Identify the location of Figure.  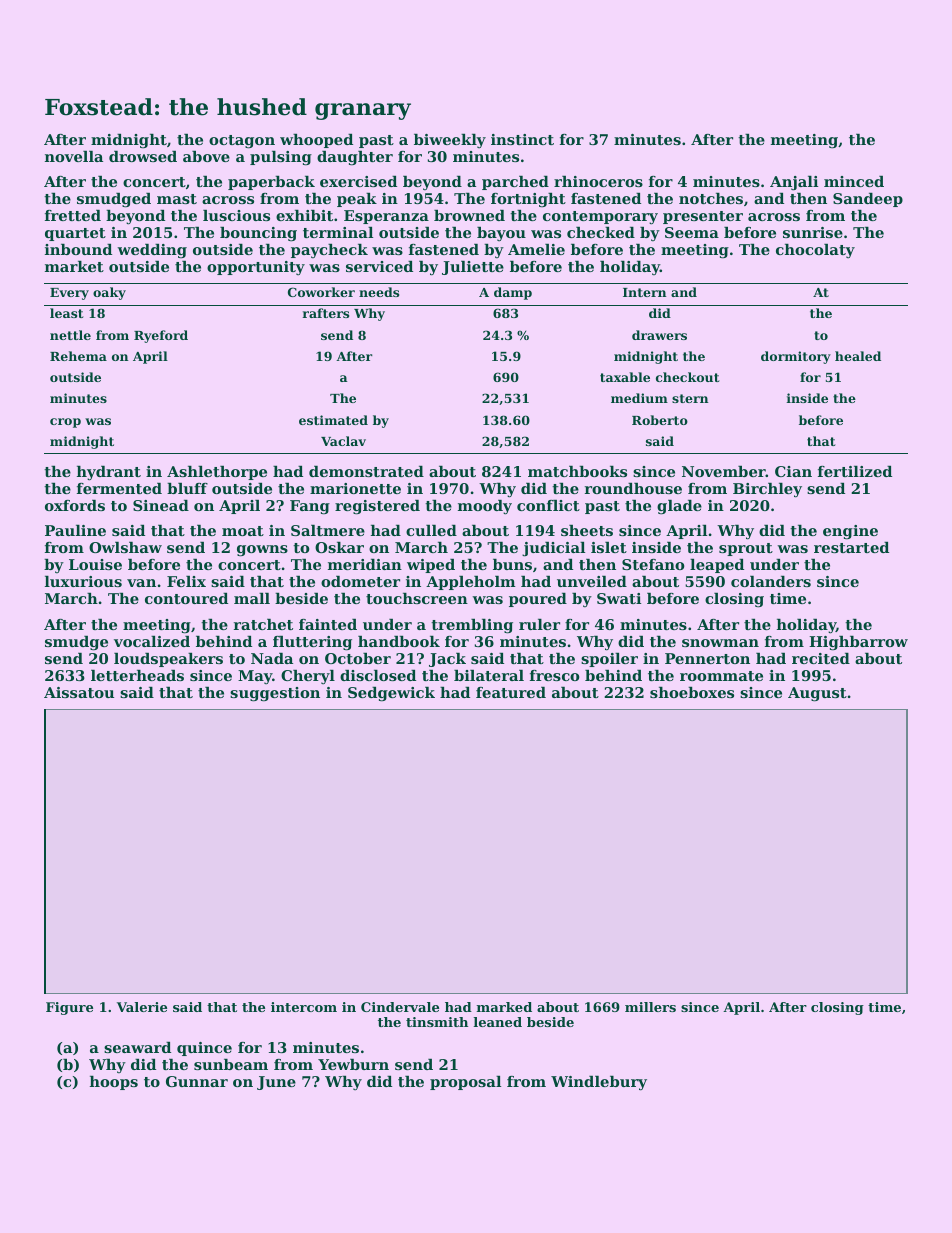
(69, 1008).
